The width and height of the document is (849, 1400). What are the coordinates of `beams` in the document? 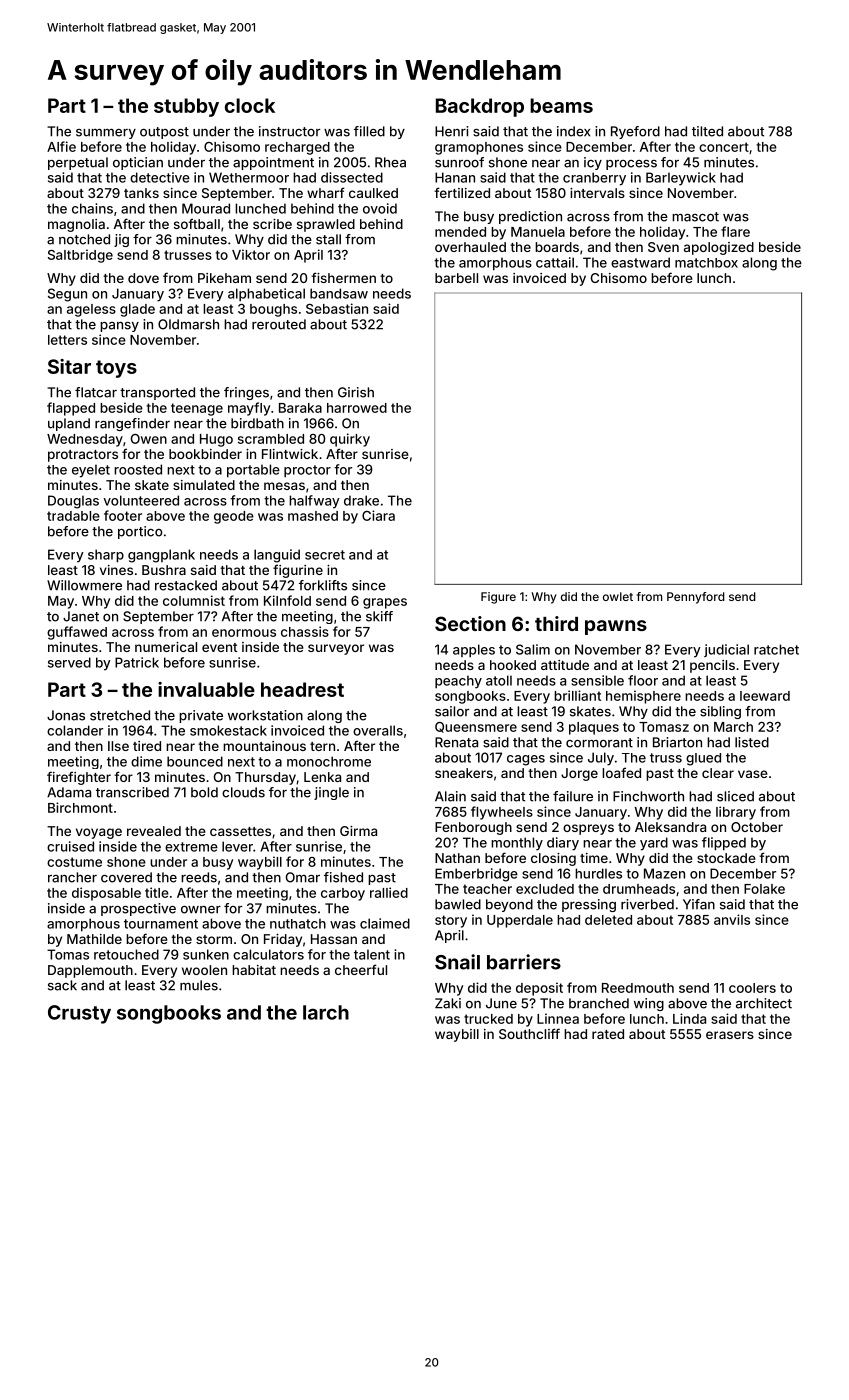 It's located at (561, 105).
